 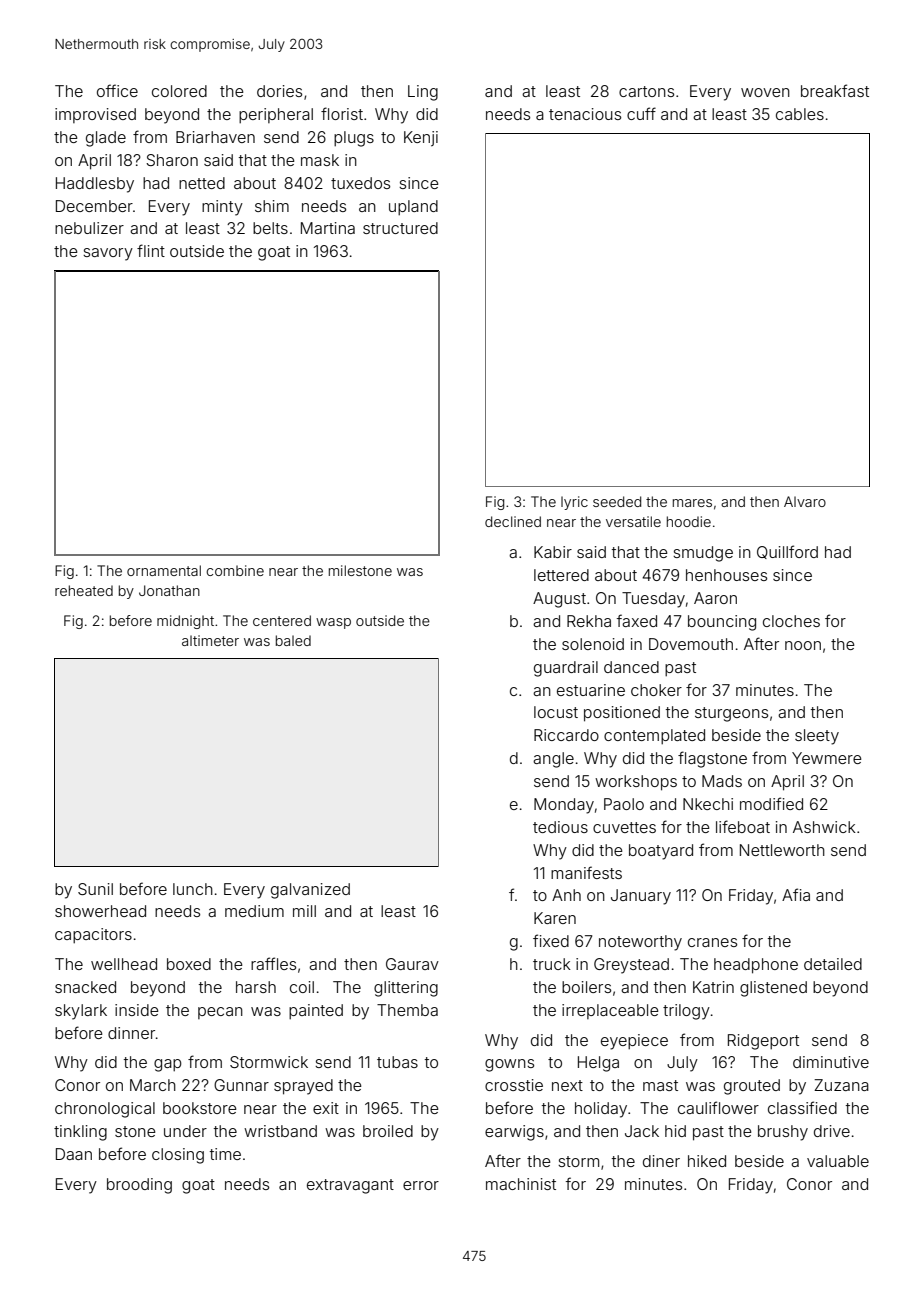 I want to click on woven, so click(x=765, y=92).
